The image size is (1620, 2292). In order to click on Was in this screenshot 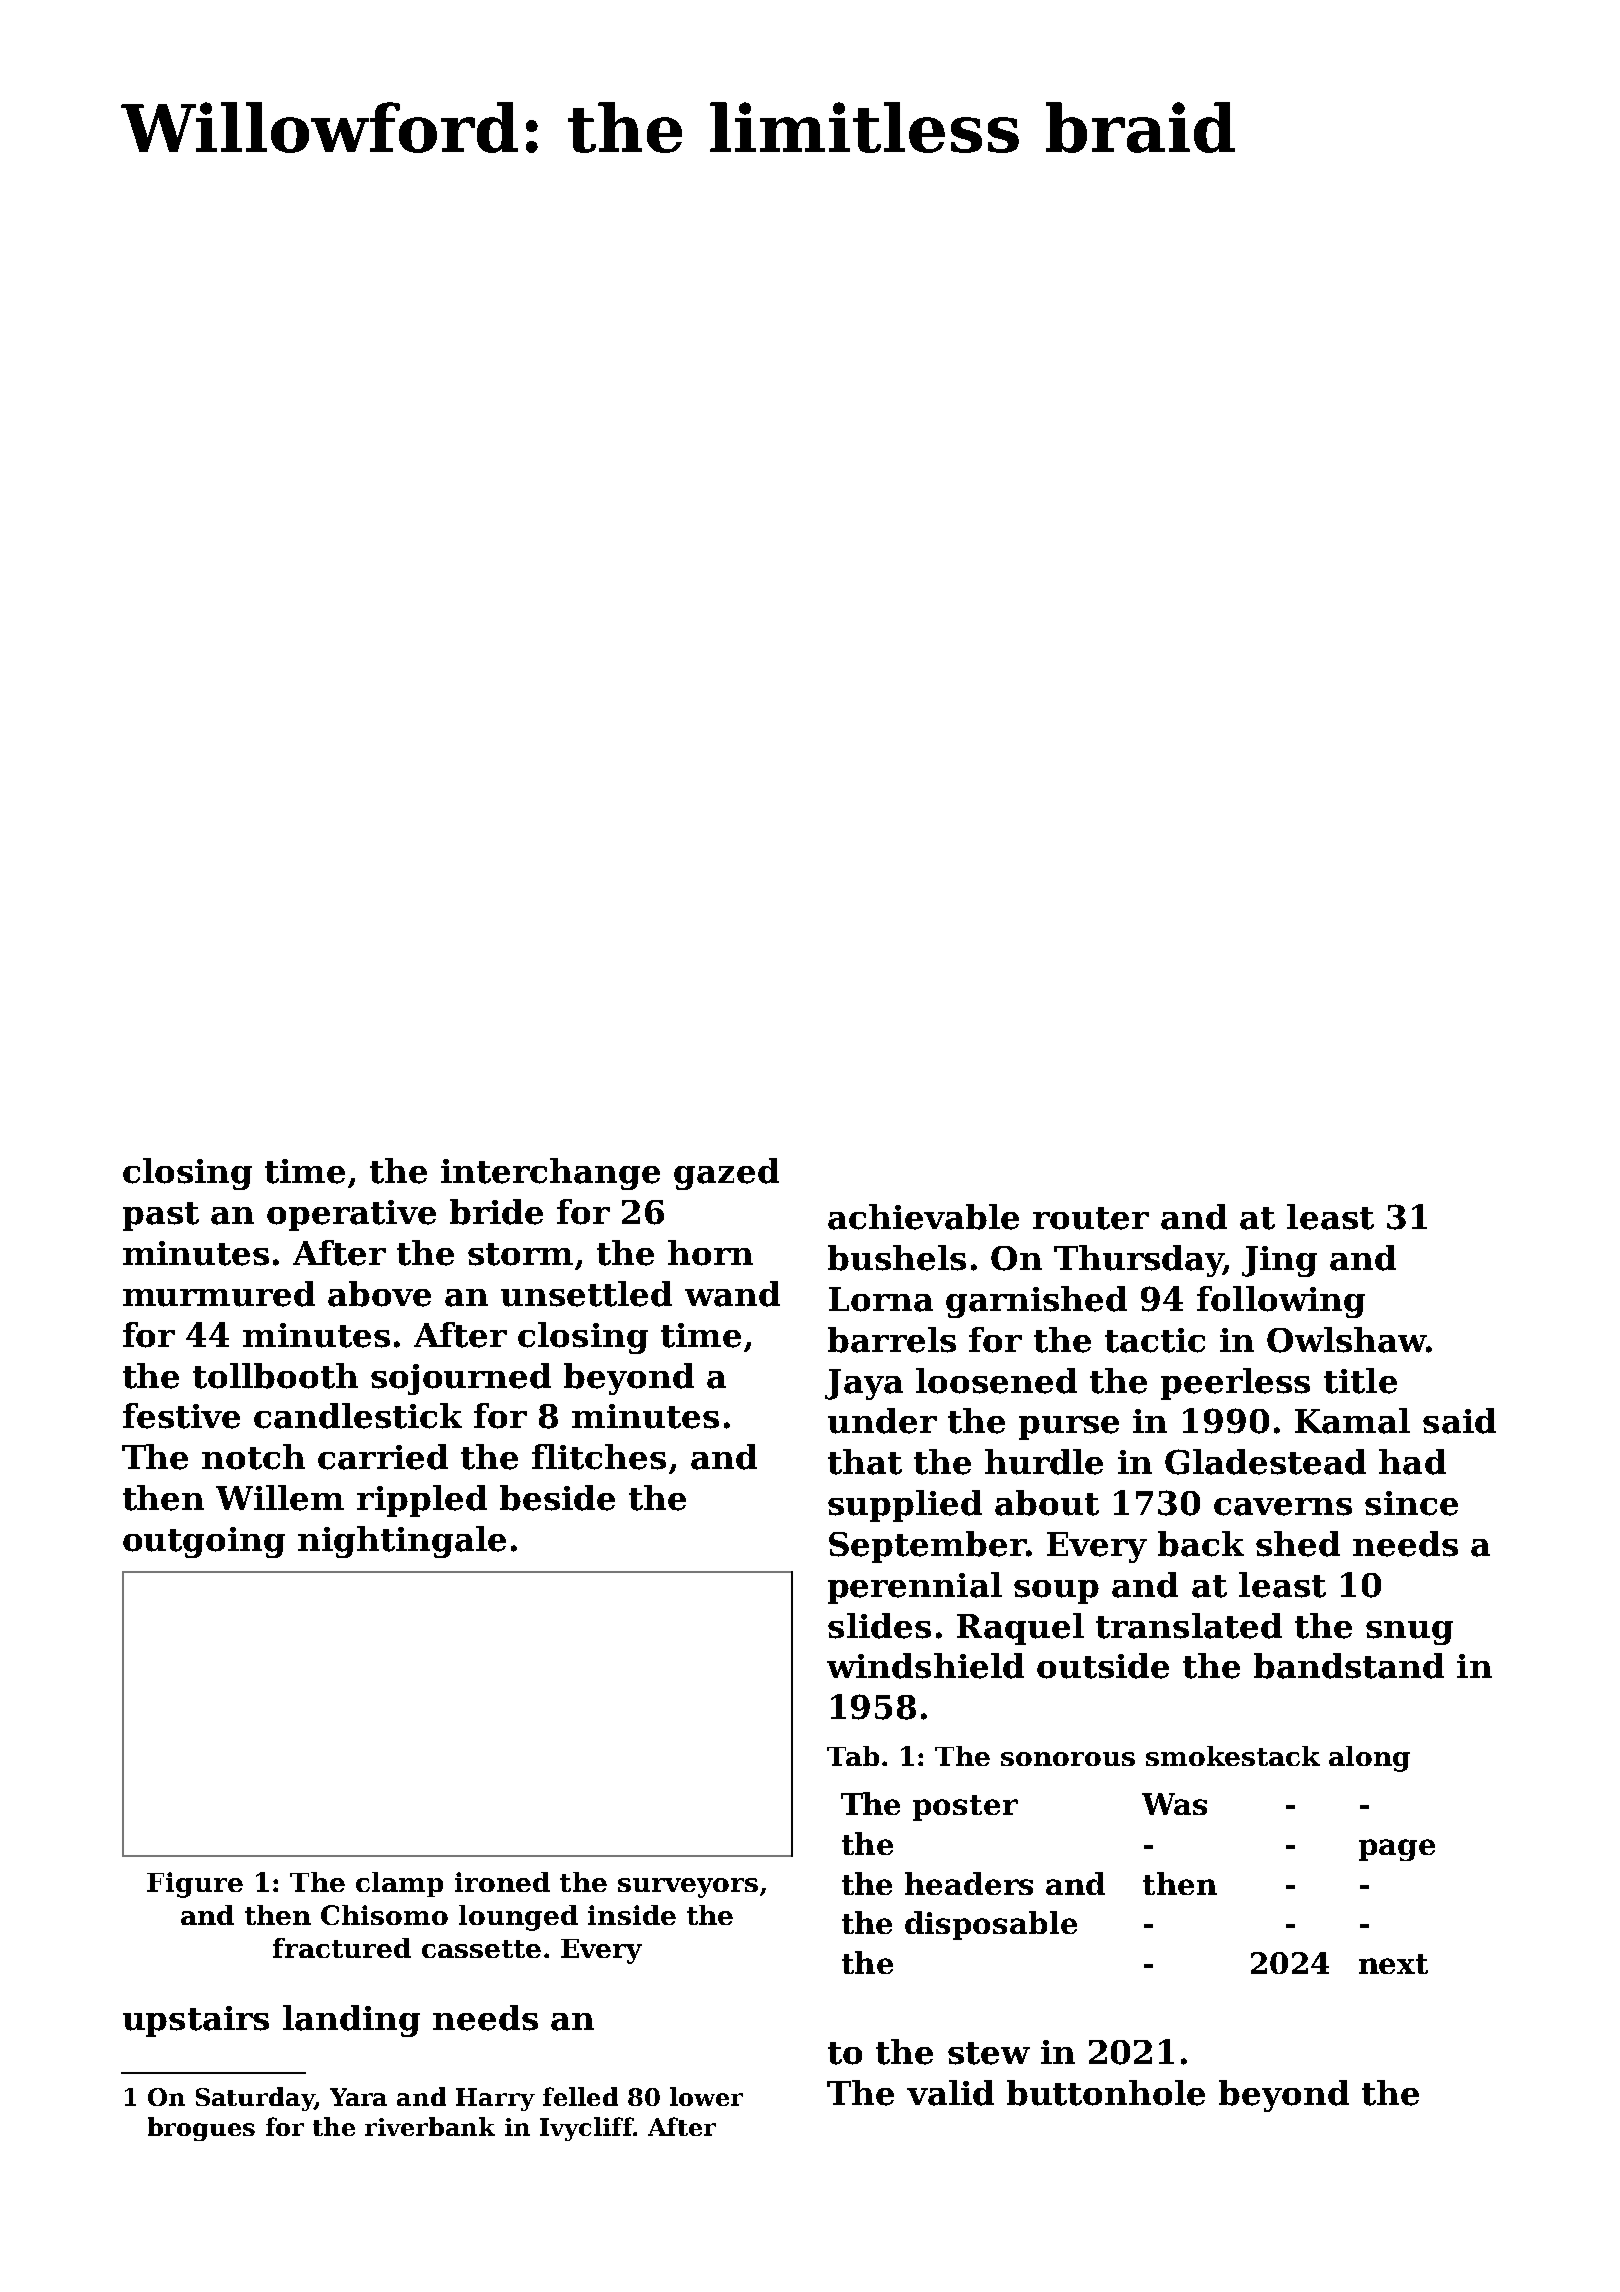, I will do `click(1174, 1804)`.
